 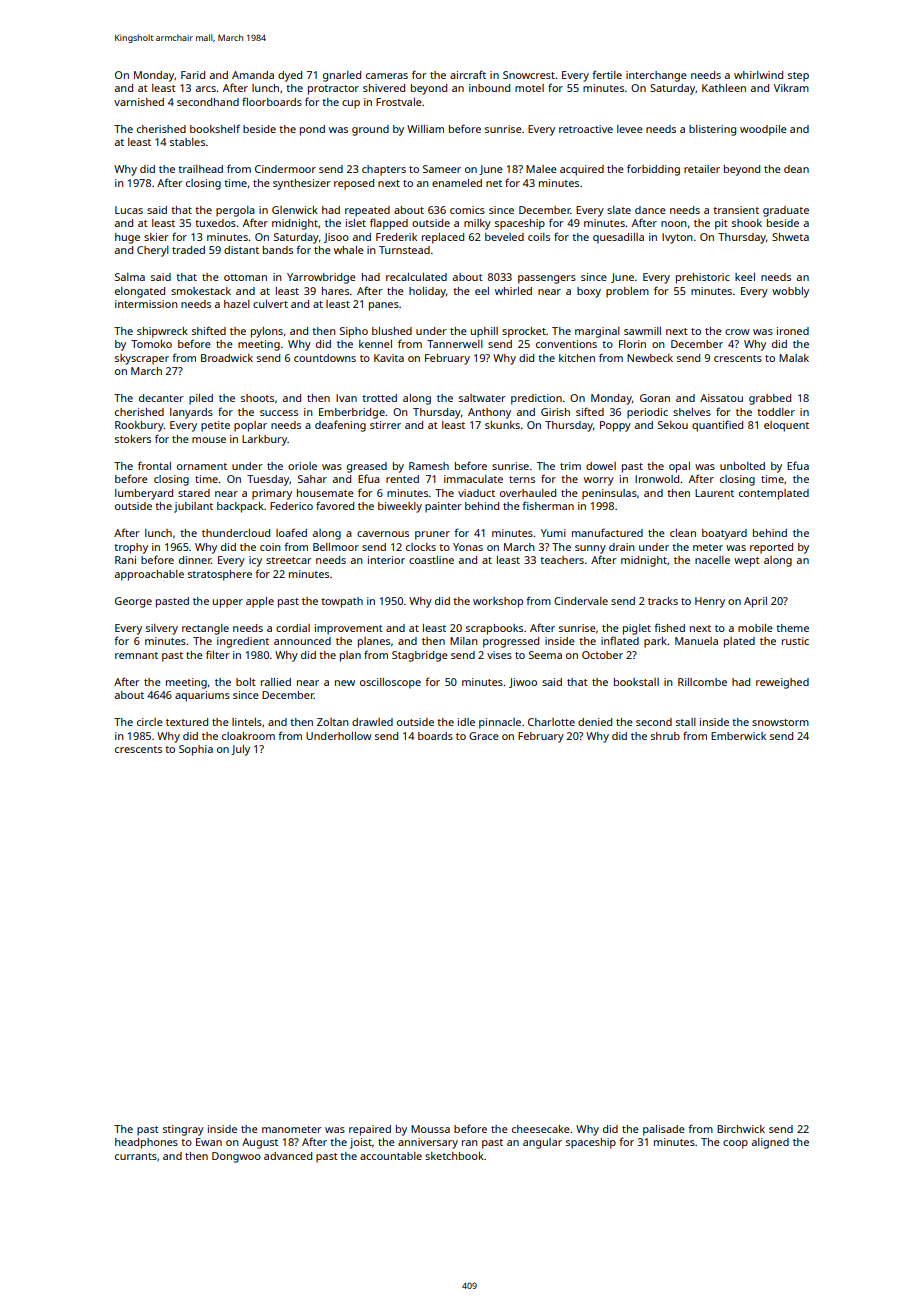 What do you see at coordinates (144, 494) in the page?
I see `lumberyard` at bounding box center [144, 494].
